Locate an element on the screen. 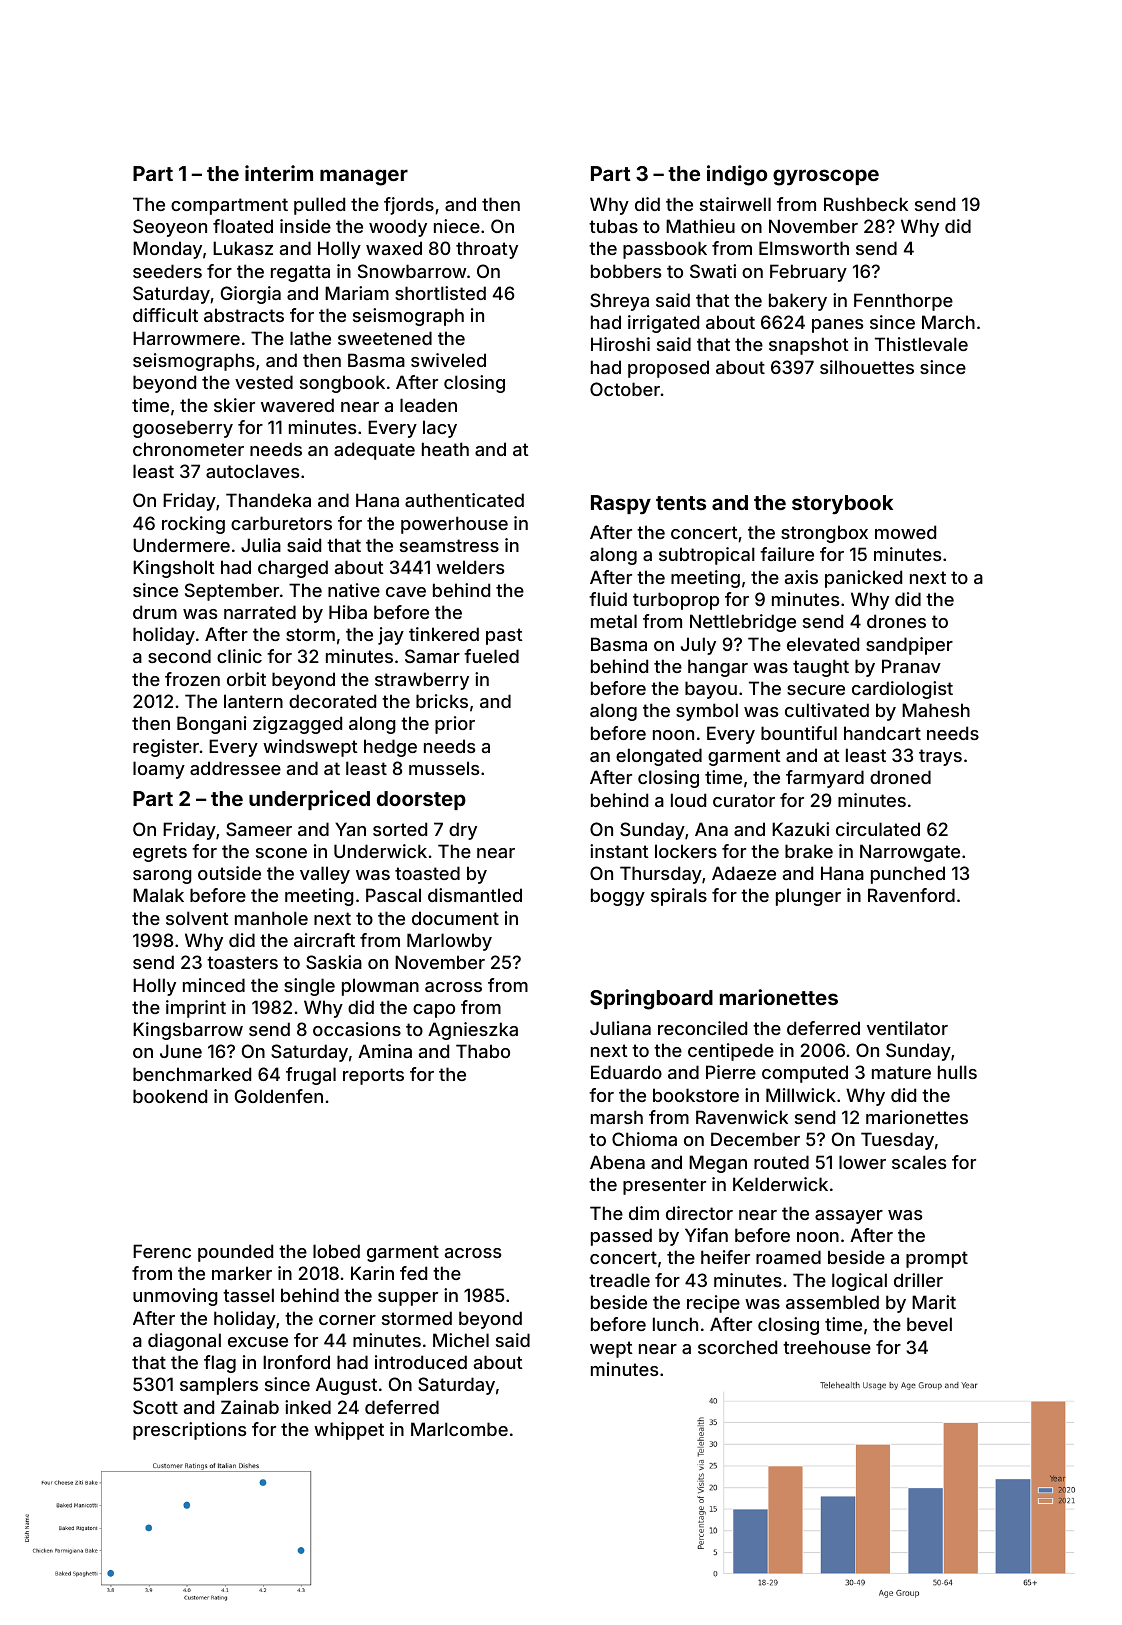 This screenshot has width=1122, height=1625. interim is located at coordinates (279, 173).
